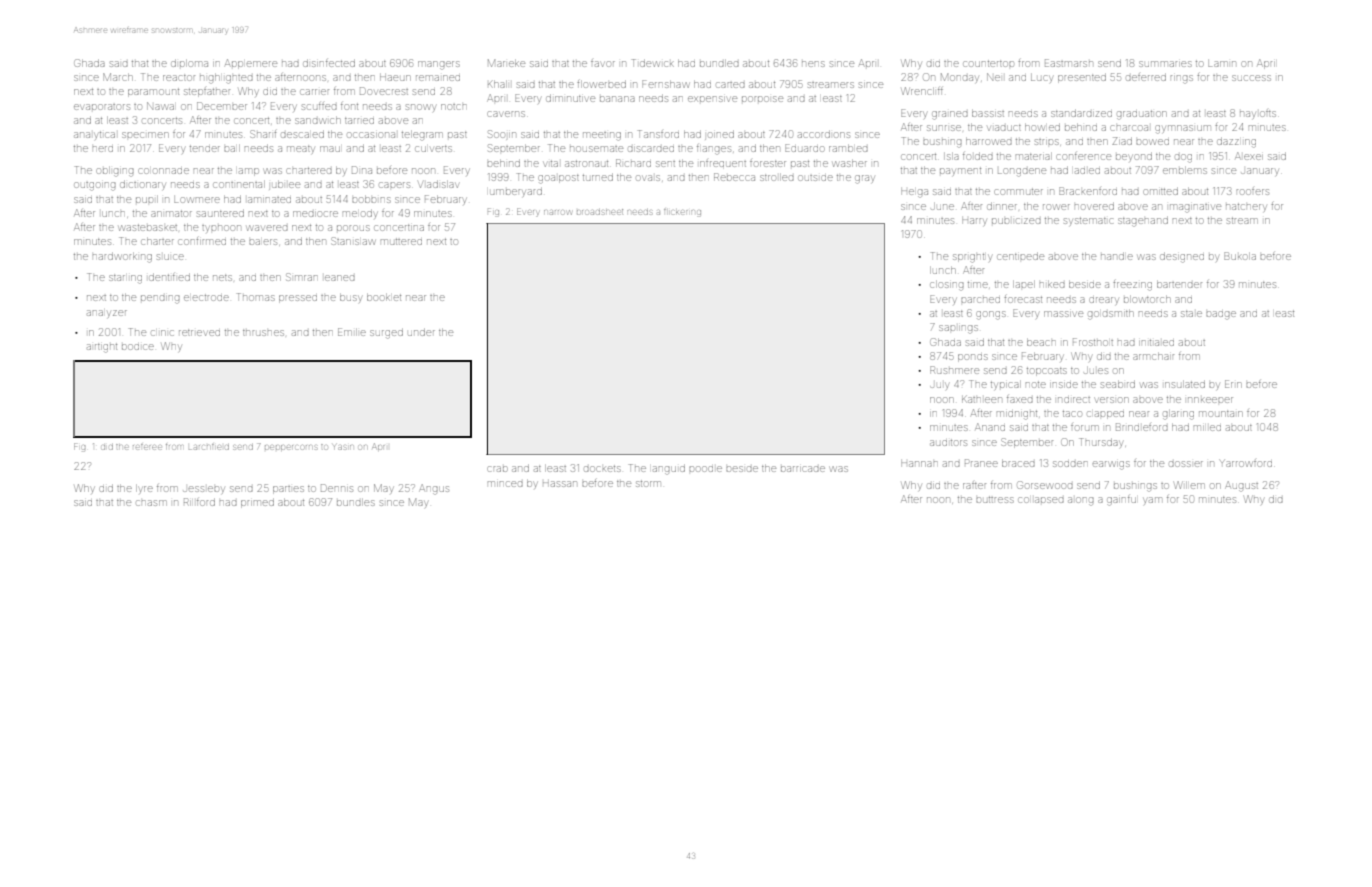 The width and height of the screenshot is (1372, 887). I want to click on leaned, so click(340, 278).
